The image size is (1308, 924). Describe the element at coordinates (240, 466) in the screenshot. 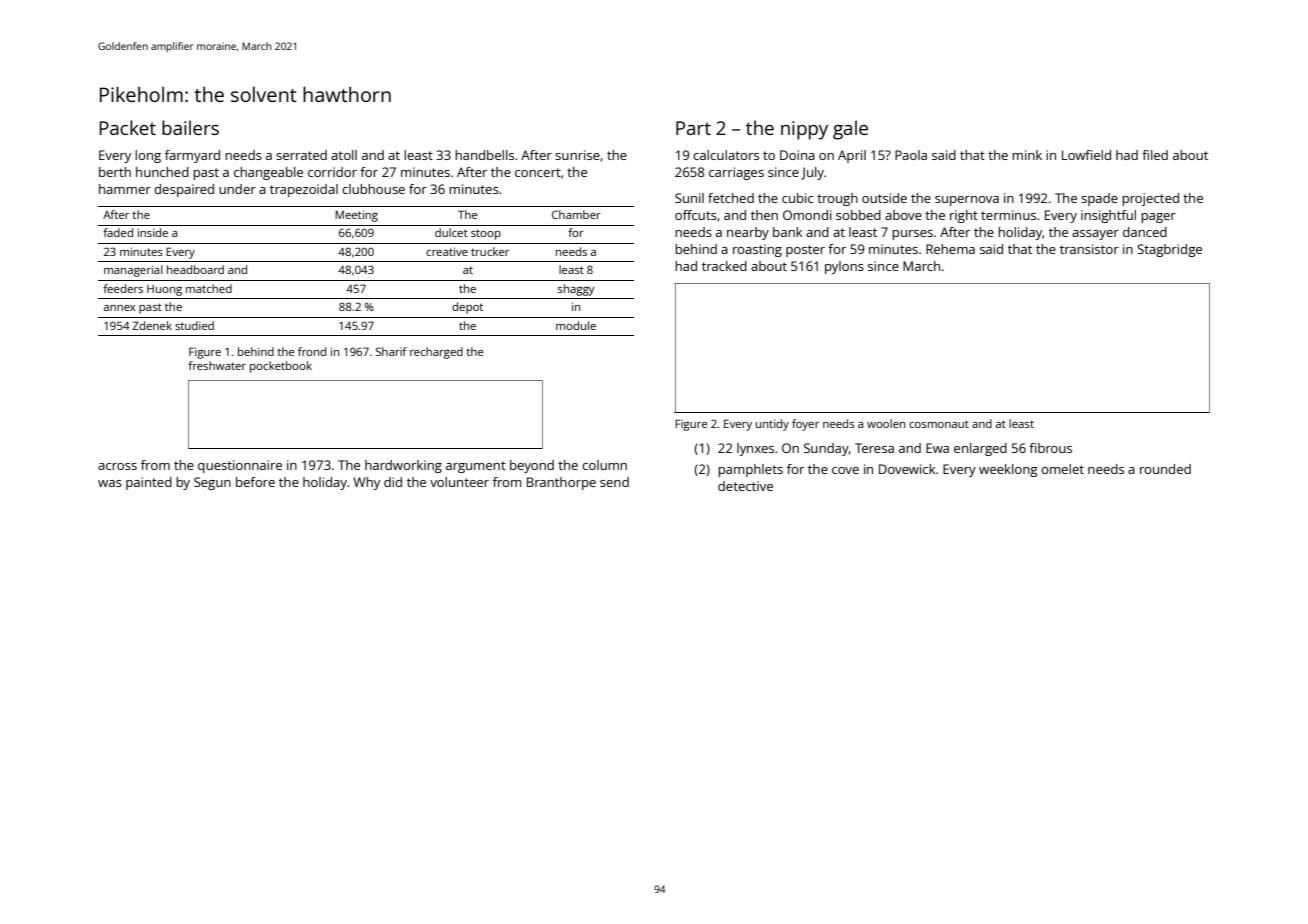

I see `questionnaire` at that location.
